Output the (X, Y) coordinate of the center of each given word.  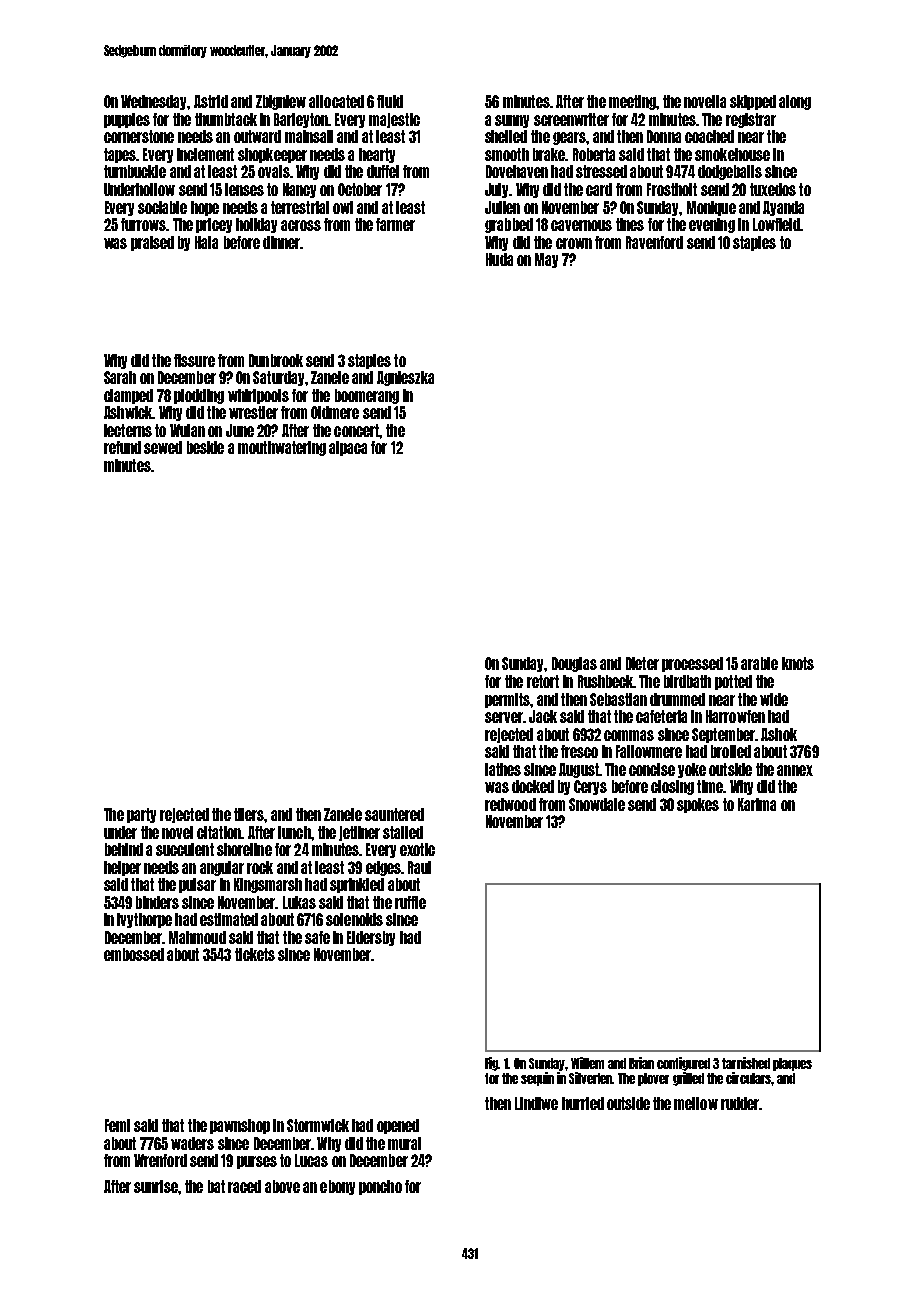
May (546, 260)
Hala (206, 242)
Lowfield (776, 224)
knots (798, 663)
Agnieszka (405, 378)
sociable (162, 207)
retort (543, 681)
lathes (503, 769)
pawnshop (240, 1126)
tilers (249, 814)
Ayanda (783, 208)
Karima (757, 804)
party (141, 815)
